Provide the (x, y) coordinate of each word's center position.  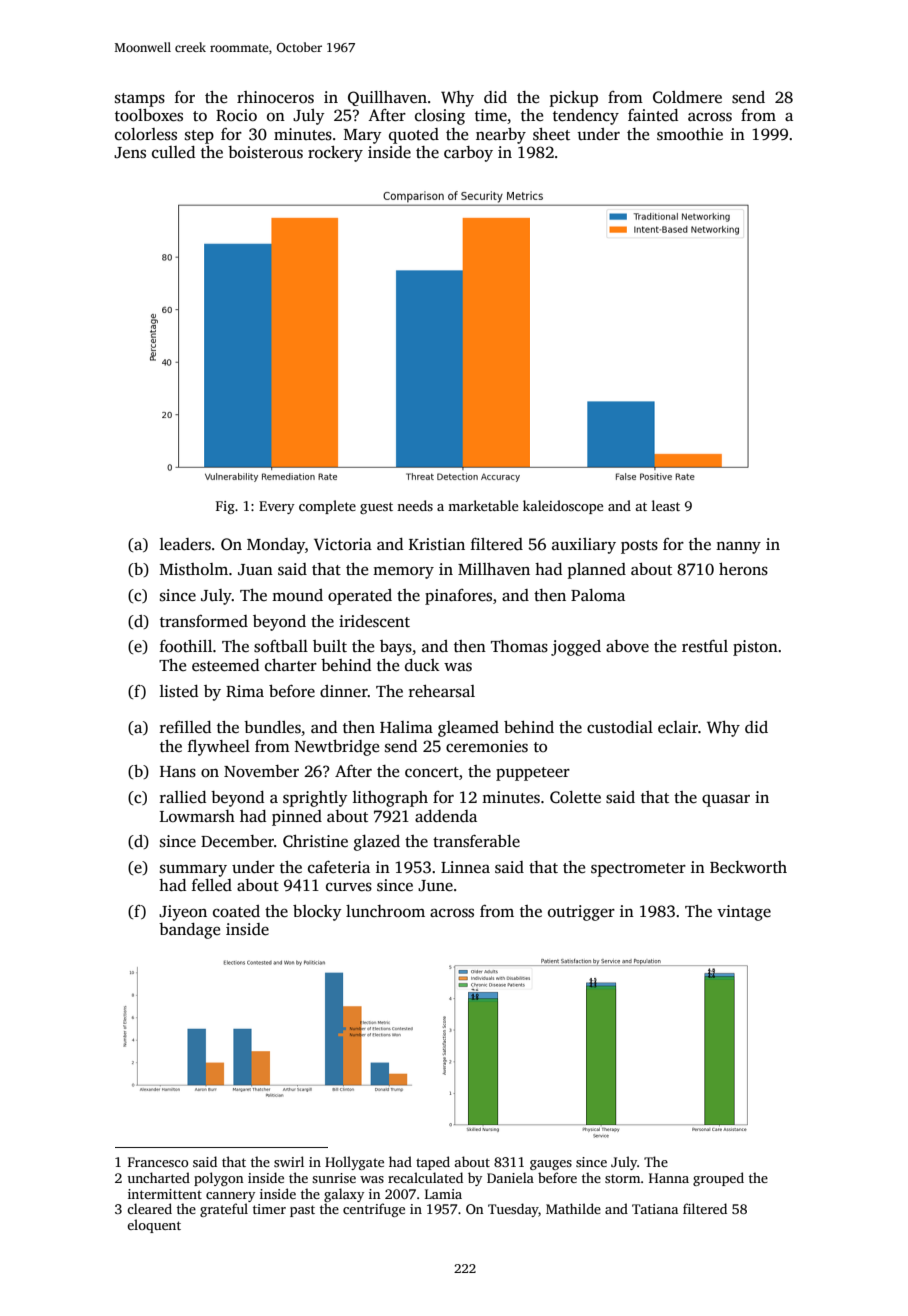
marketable (483, 505)
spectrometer (638, 870)
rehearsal (442, 691)
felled (212, 885)
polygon (219, 1179)
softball (281, 646)
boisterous (265, 152)
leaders (185, 544)
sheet (551, 134)
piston (755, 648)
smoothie (690, 134)
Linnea (465, 867)
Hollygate (354, 1163)
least (666, 505)
